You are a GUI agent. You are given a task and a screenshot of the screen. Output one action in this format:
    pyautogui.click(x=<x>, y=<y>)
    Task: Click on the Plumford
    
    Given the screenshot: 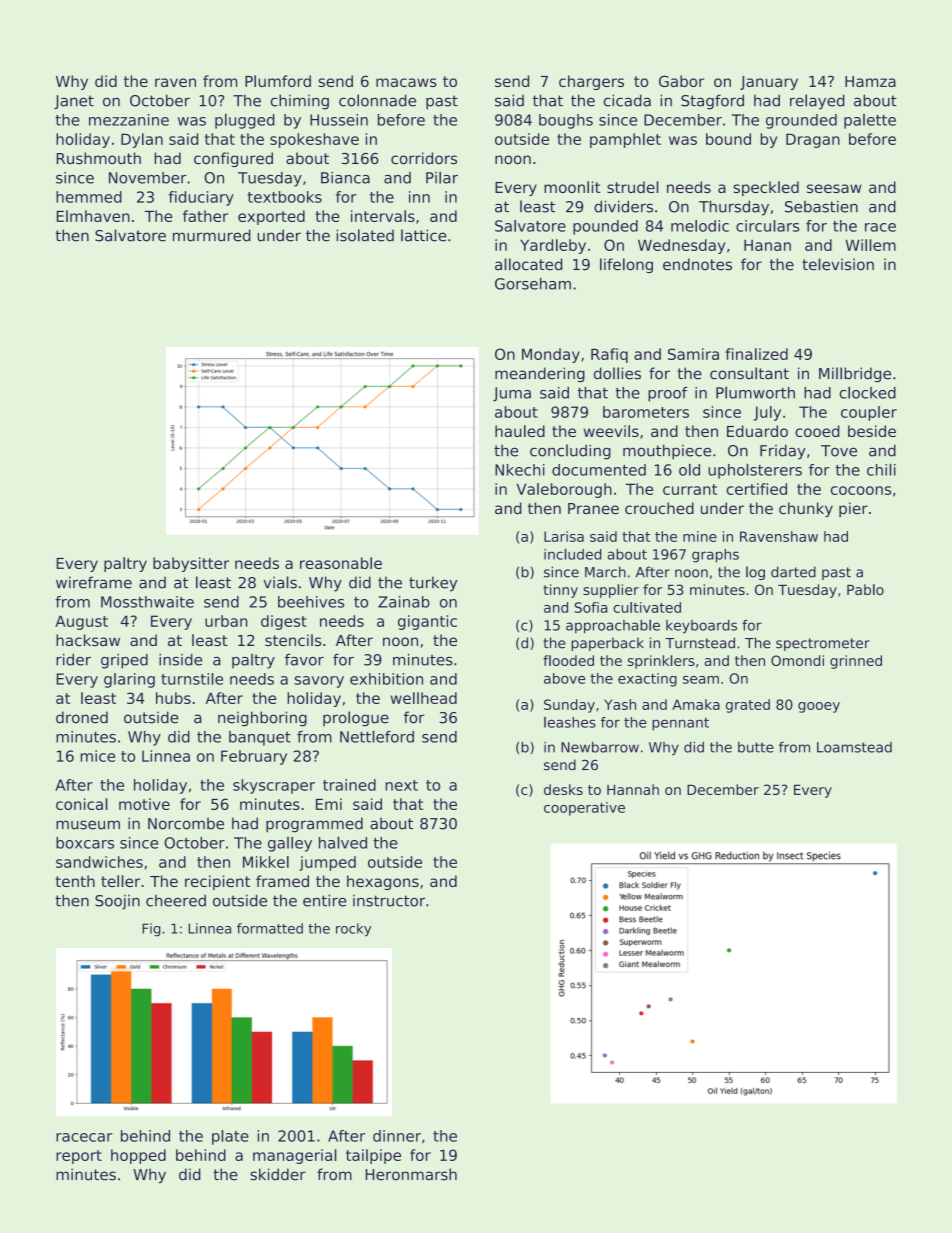 What is the action you would take?
    pyautogui.click(x=278, y=81)
